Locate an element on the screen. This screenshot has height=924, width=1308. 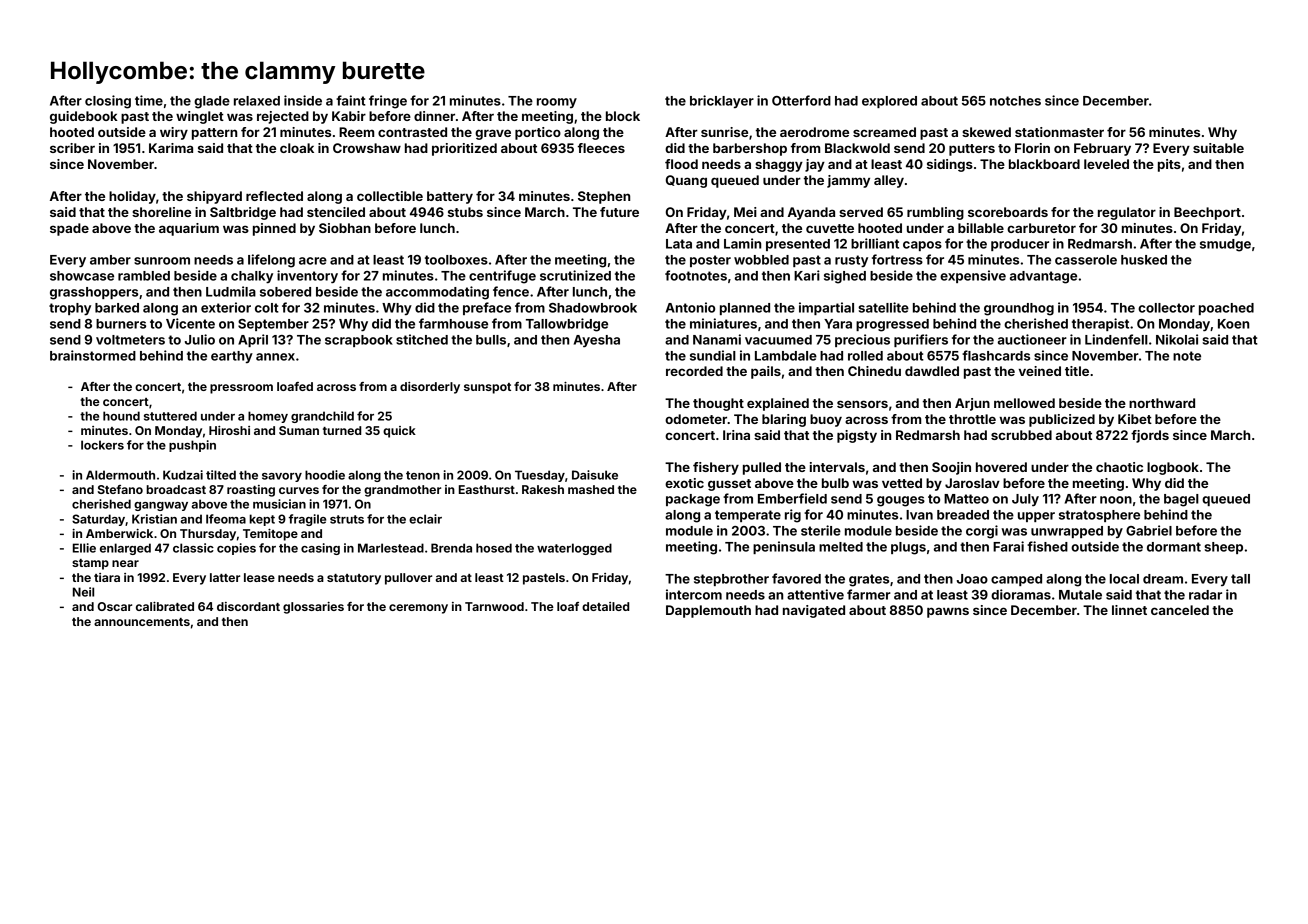
reflected is located at coordinates (274, 196).
